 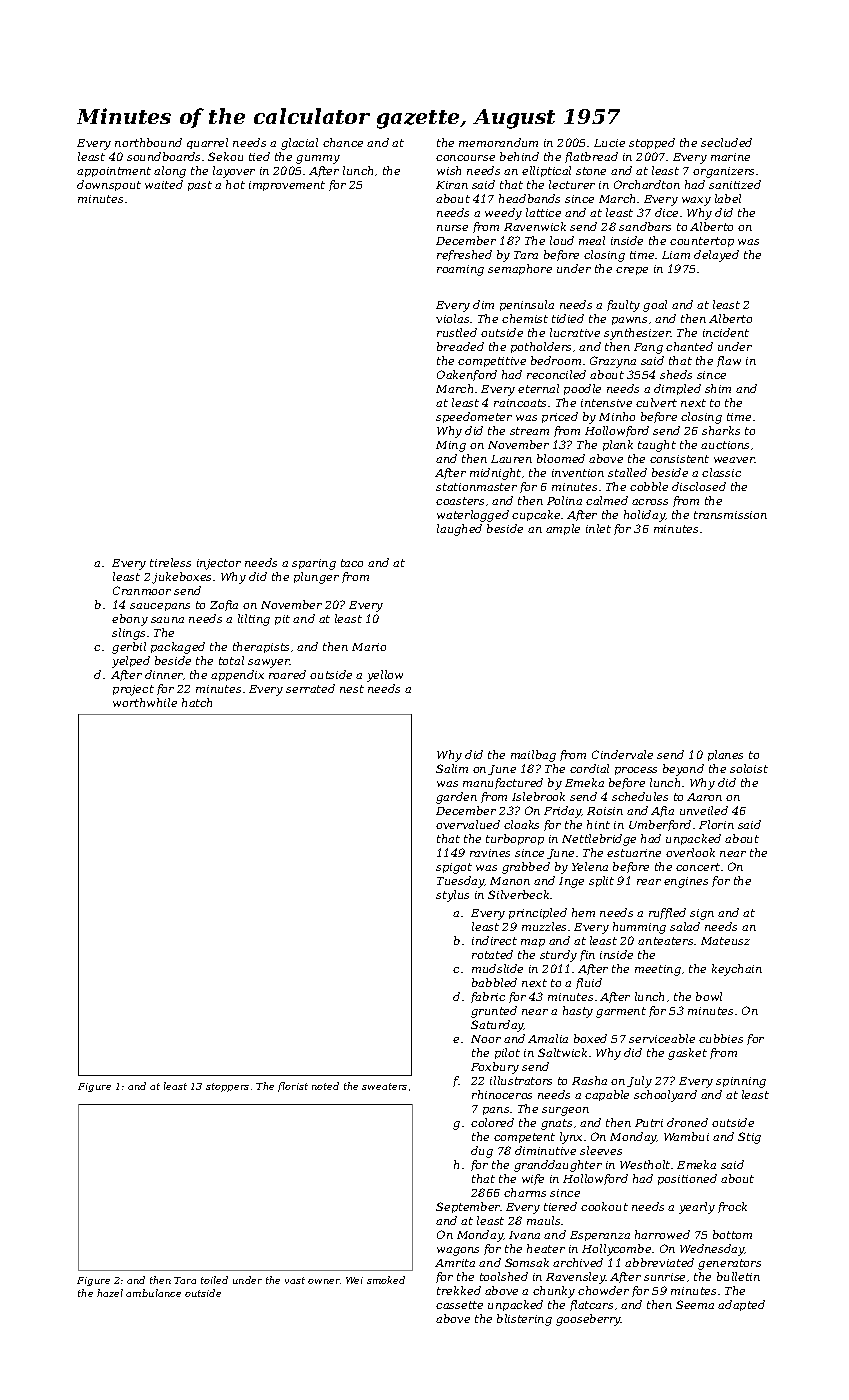 What do you see at coordinates (110, 1293) in the screenshot?
I see `hazel` at bounding box center [110, 1293].
